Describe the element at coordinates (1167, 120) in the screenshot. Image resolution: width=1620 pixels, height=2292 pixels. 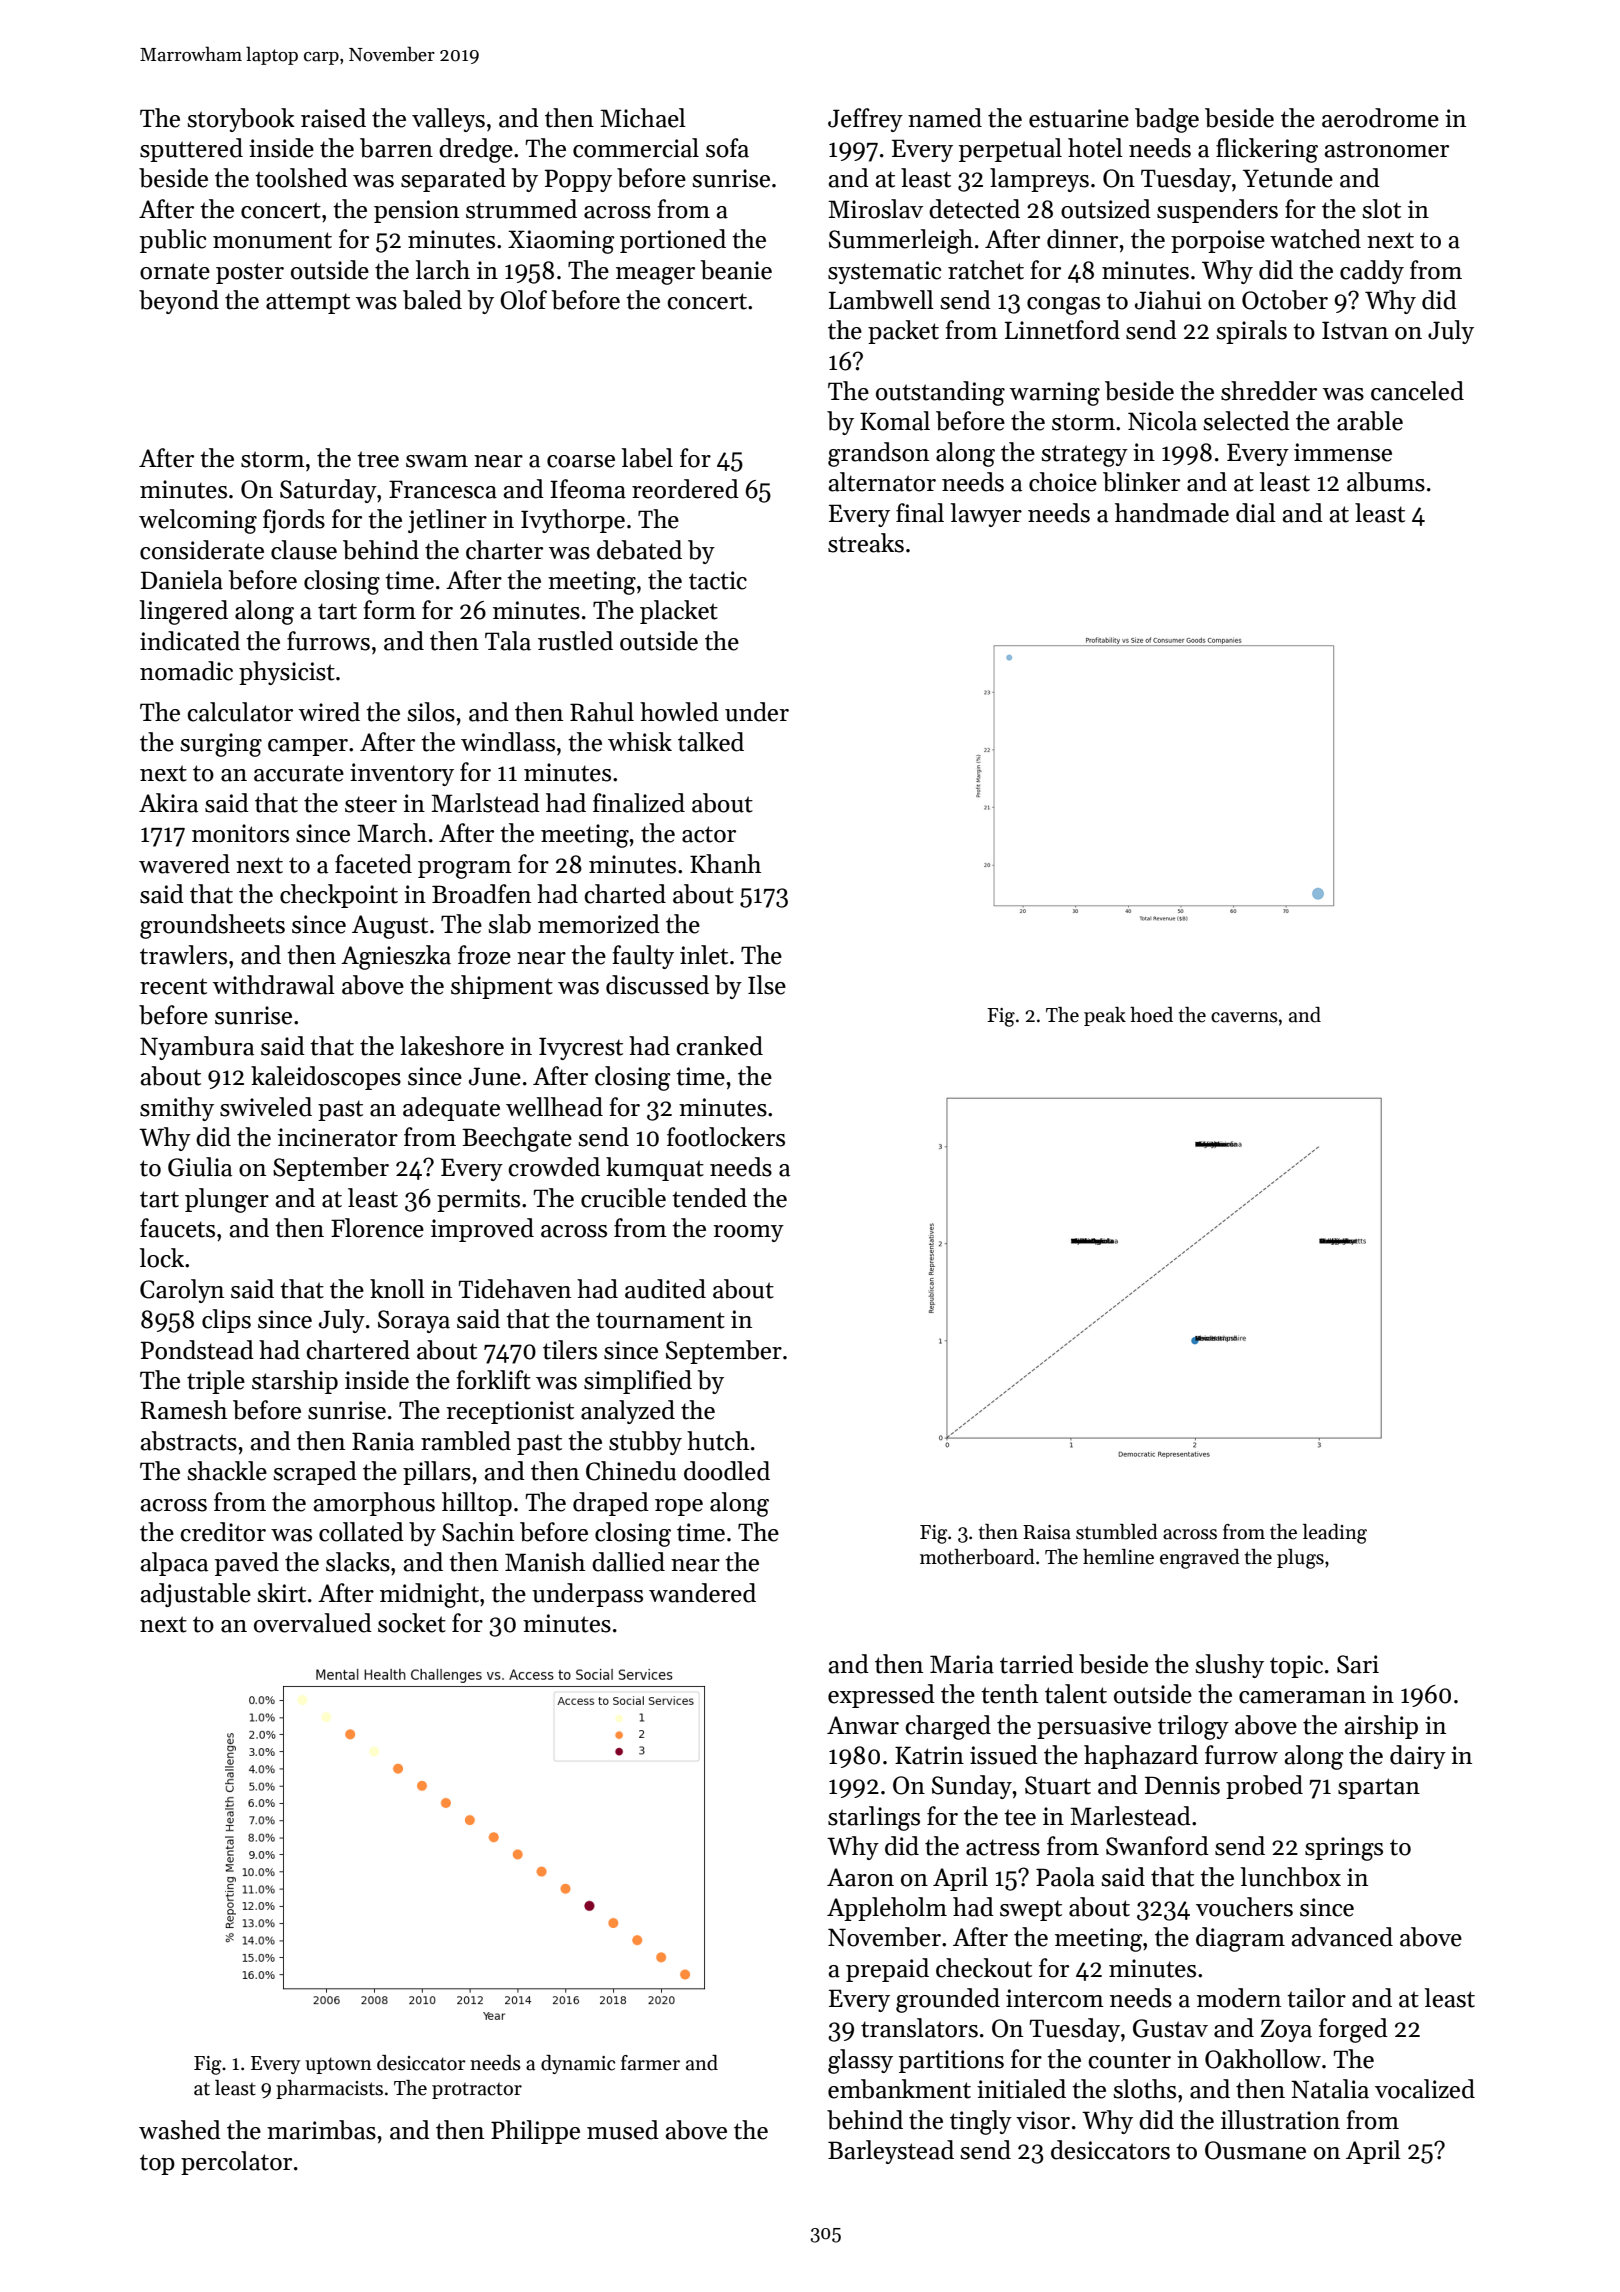
I see `badge` at that location.
